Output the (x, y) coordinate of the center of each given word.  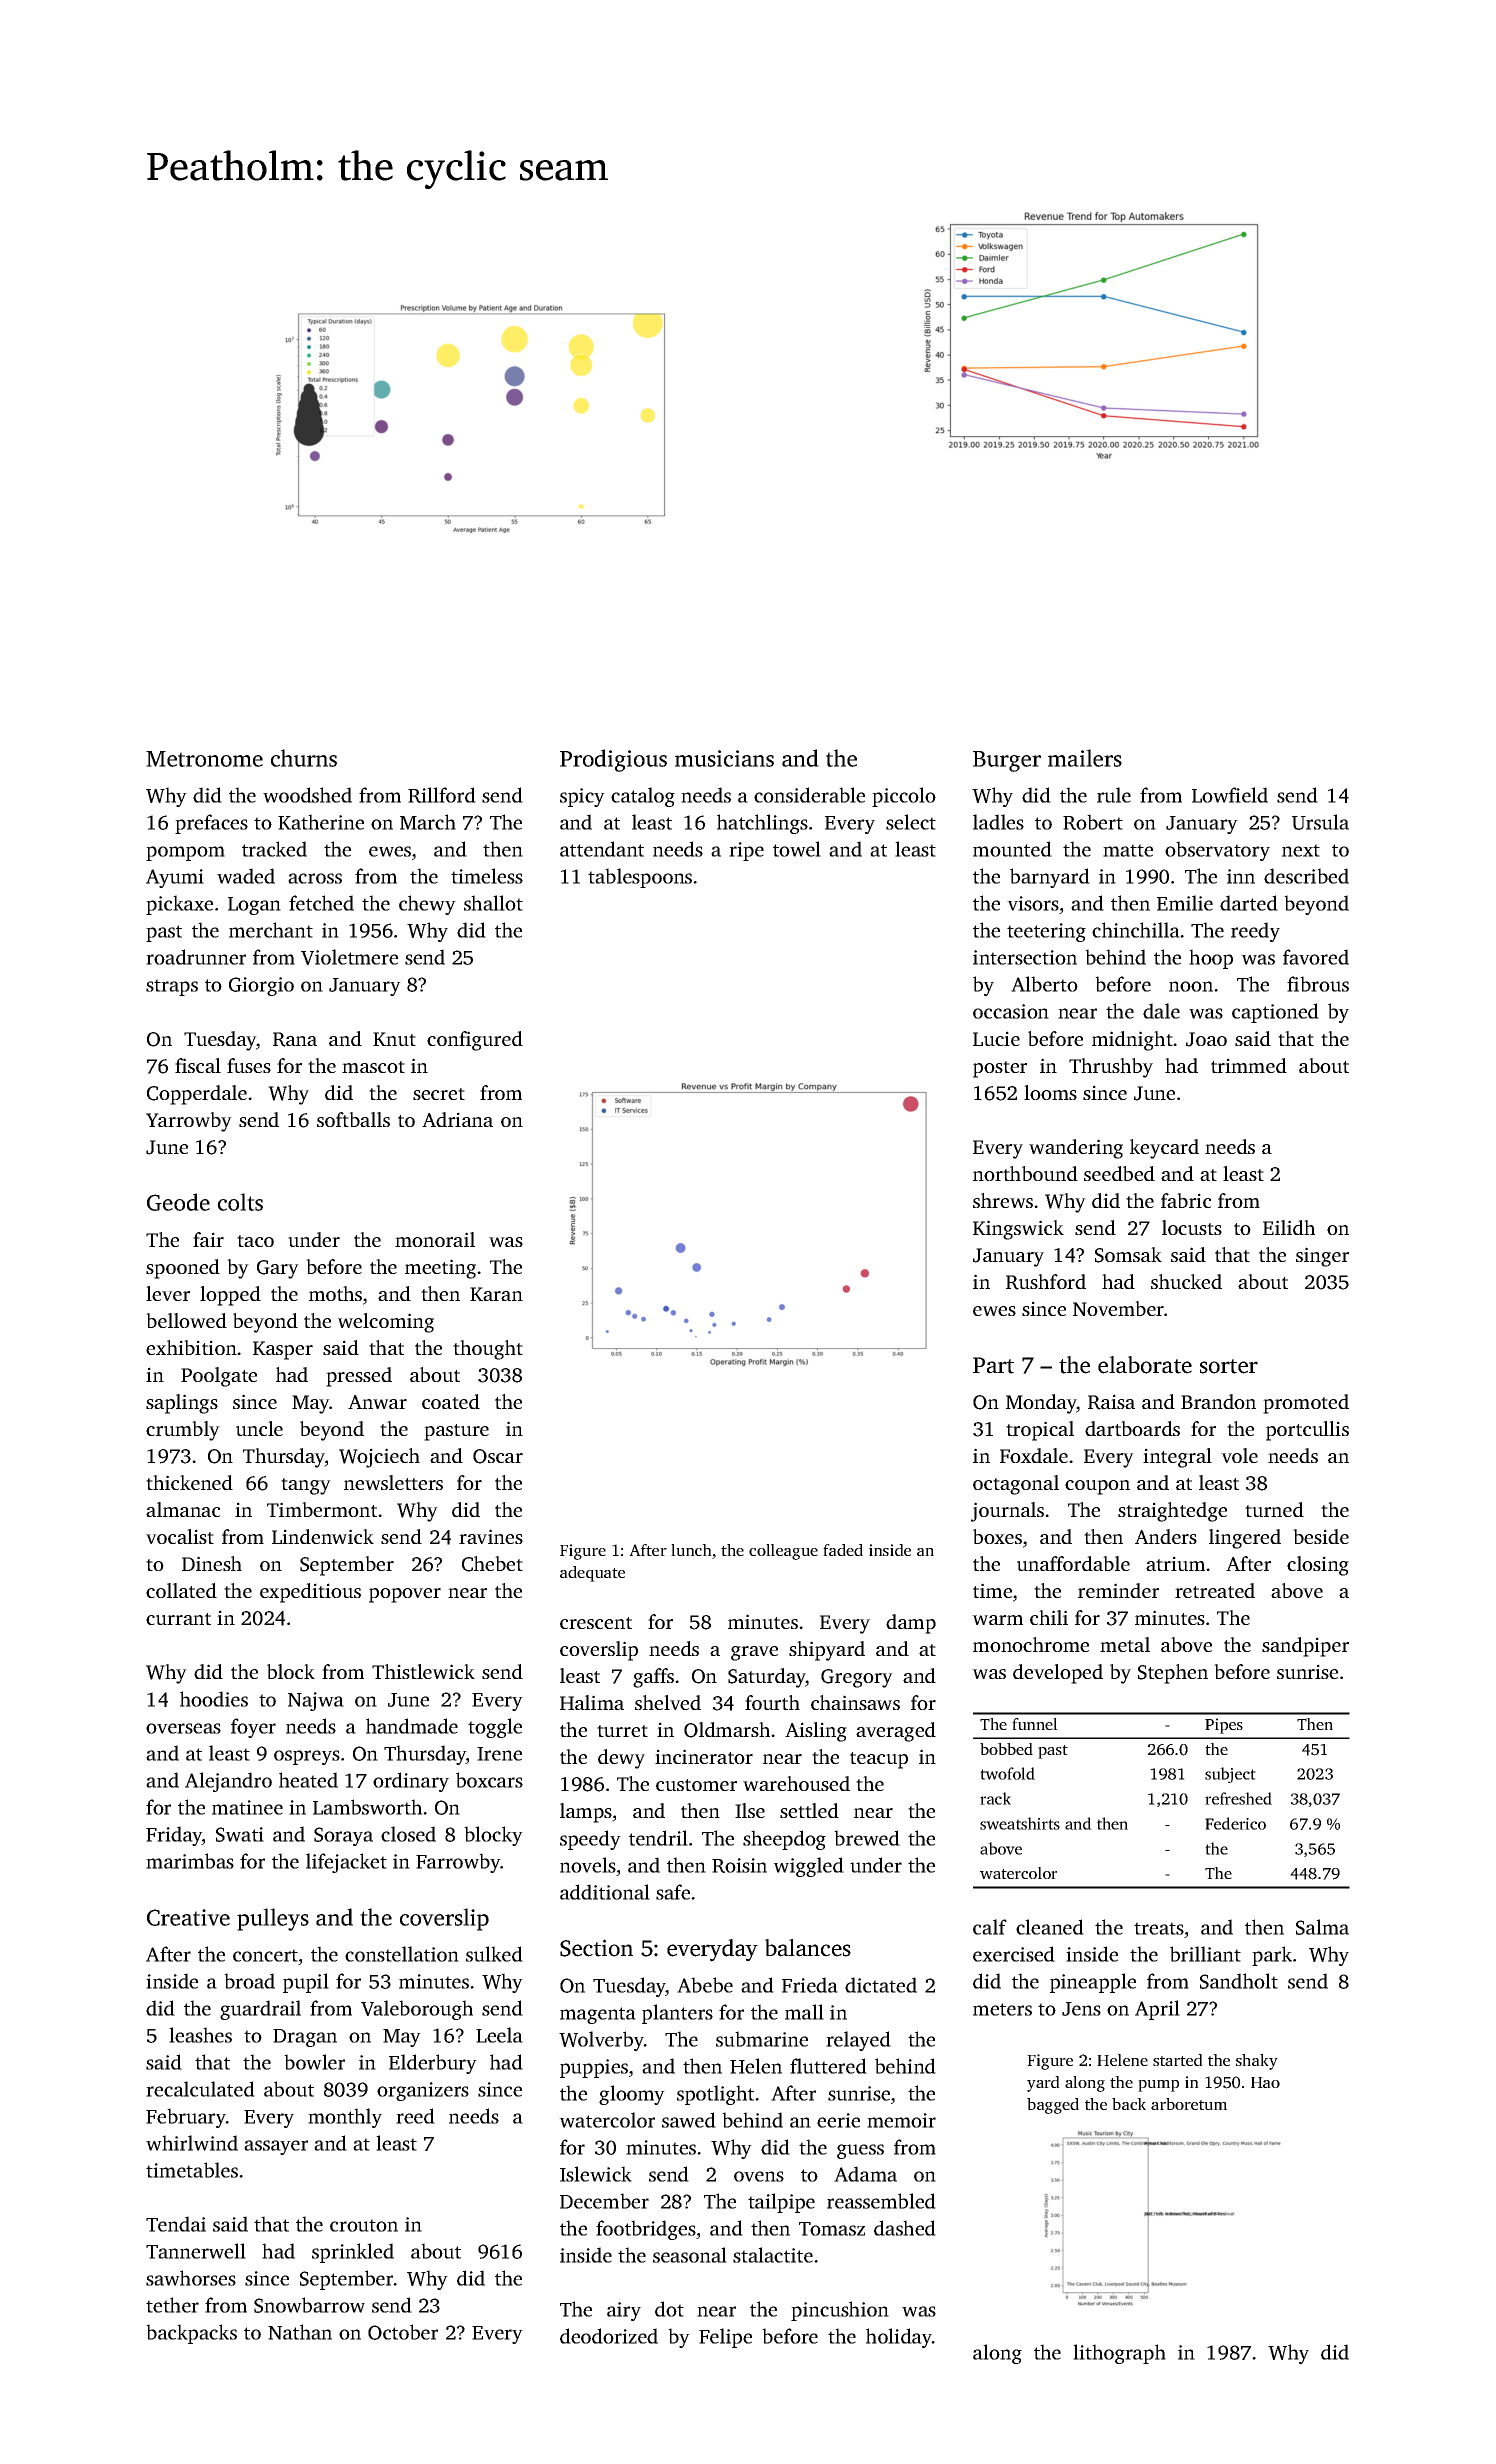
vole (1239, 1455)
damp (911, 1624)
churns (304, 758)
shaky (1257, 2062)
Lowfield (1230, 795)
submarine (762, 2039)
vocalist (180, 1536)
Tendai (176, 2224)
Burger (1007, 761)
